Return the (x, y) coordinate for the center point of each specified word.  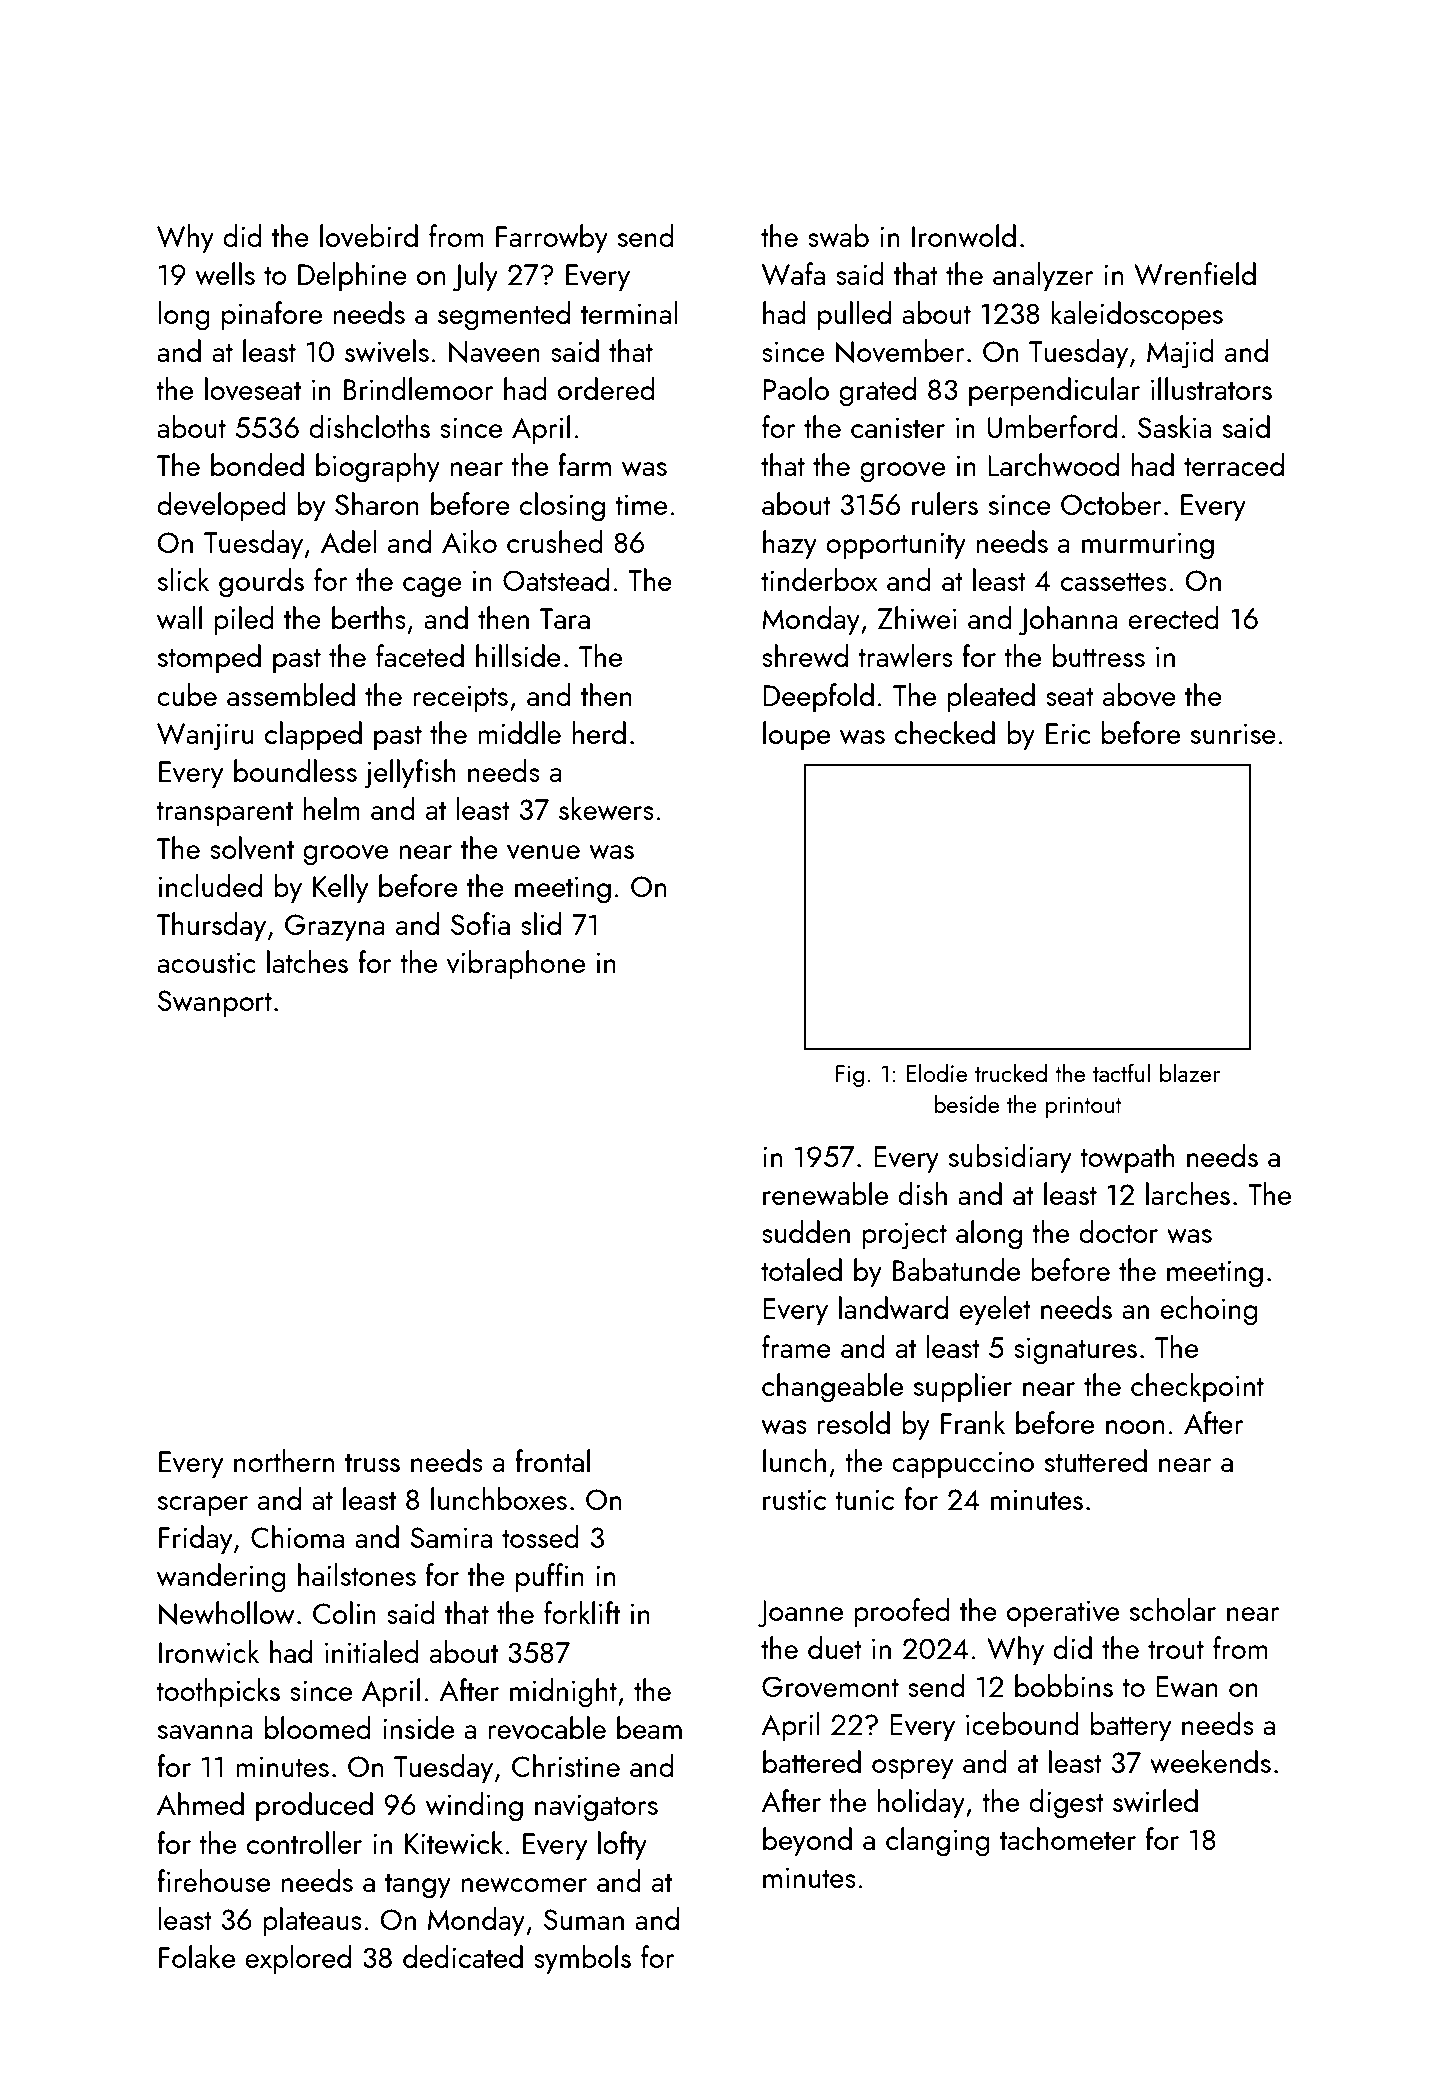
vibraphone (516, 964)
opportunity (896, 546)
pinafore (272, 315)
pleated (991, 697)
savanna (205, 1732)
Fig (850, 1076)
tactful (1121, 1072)
